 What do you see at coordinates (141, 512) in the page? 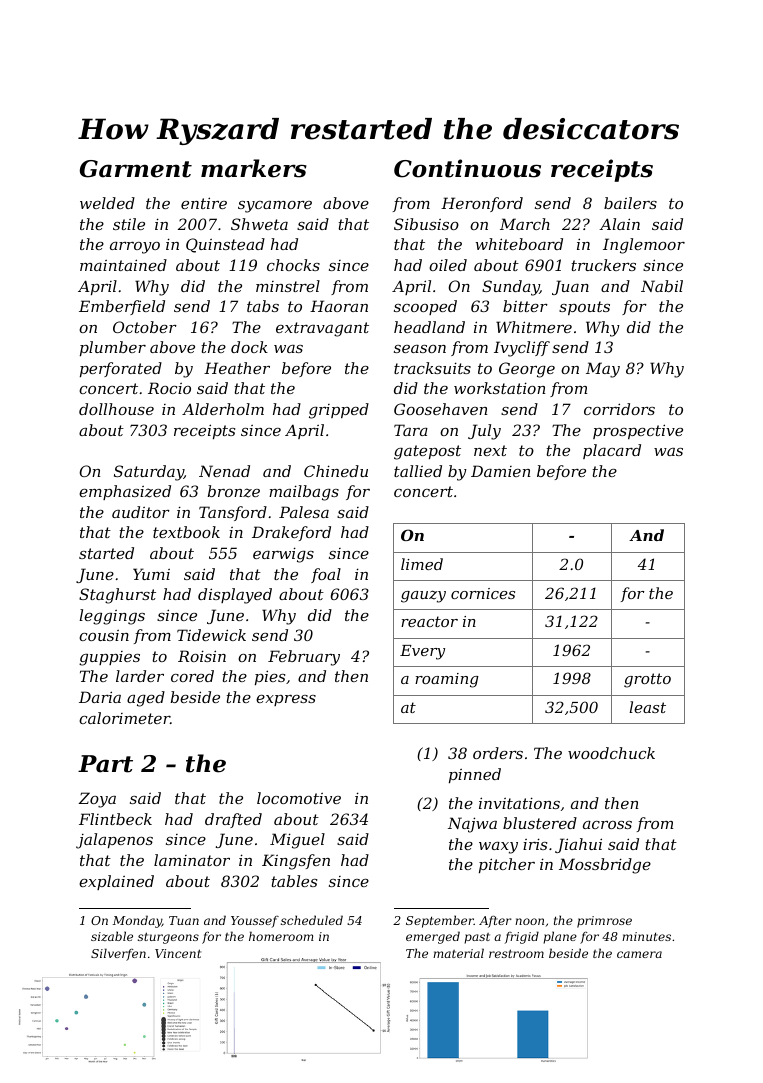
I see `auditor` at bounding box center [141, 512].
